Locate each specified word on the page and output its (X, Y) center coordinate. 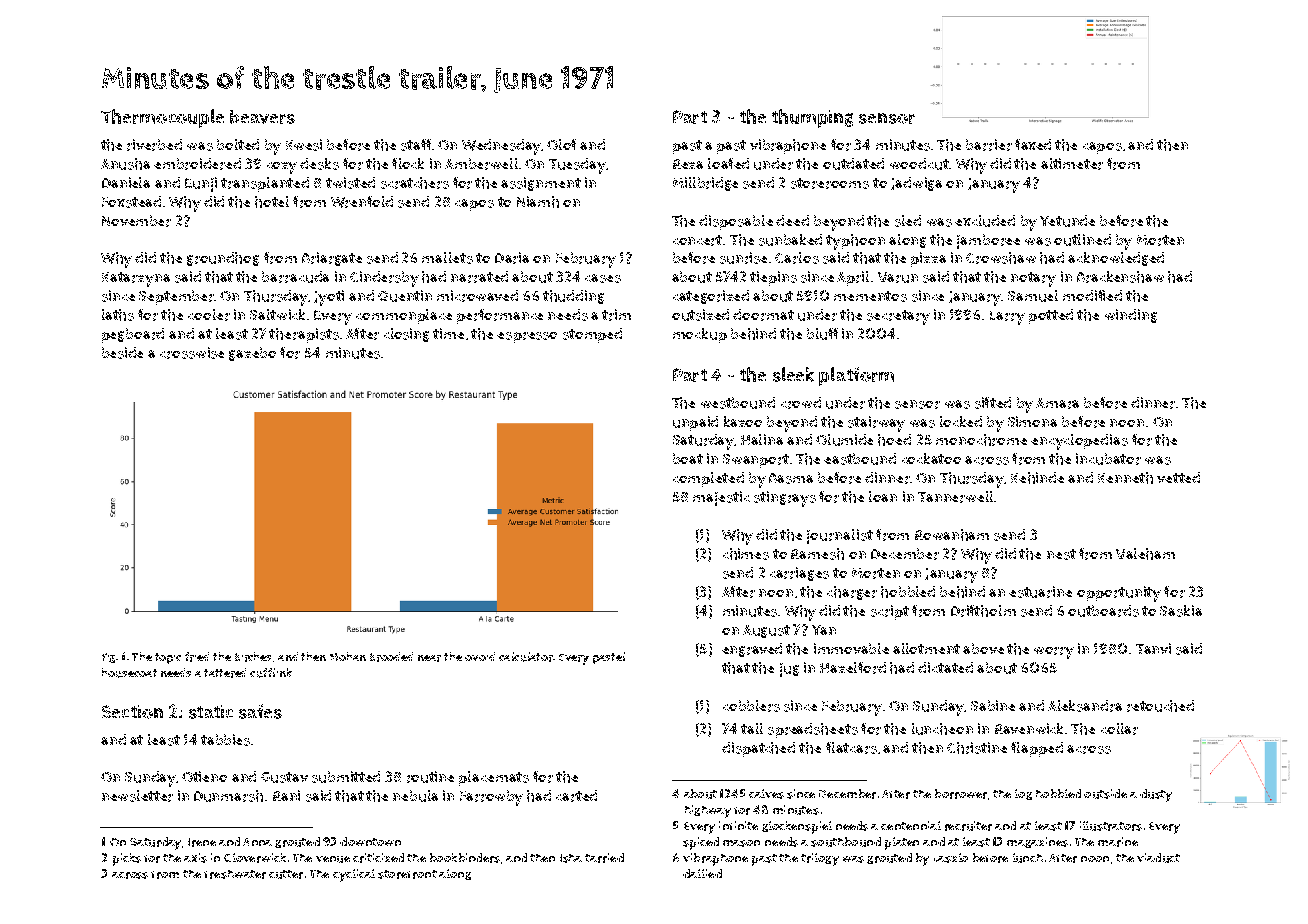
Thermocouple (162, 118)
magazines (1037, 842)
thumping (812, 118)
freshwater (235, 874)
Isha (571, 858)
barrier (989, 145)
